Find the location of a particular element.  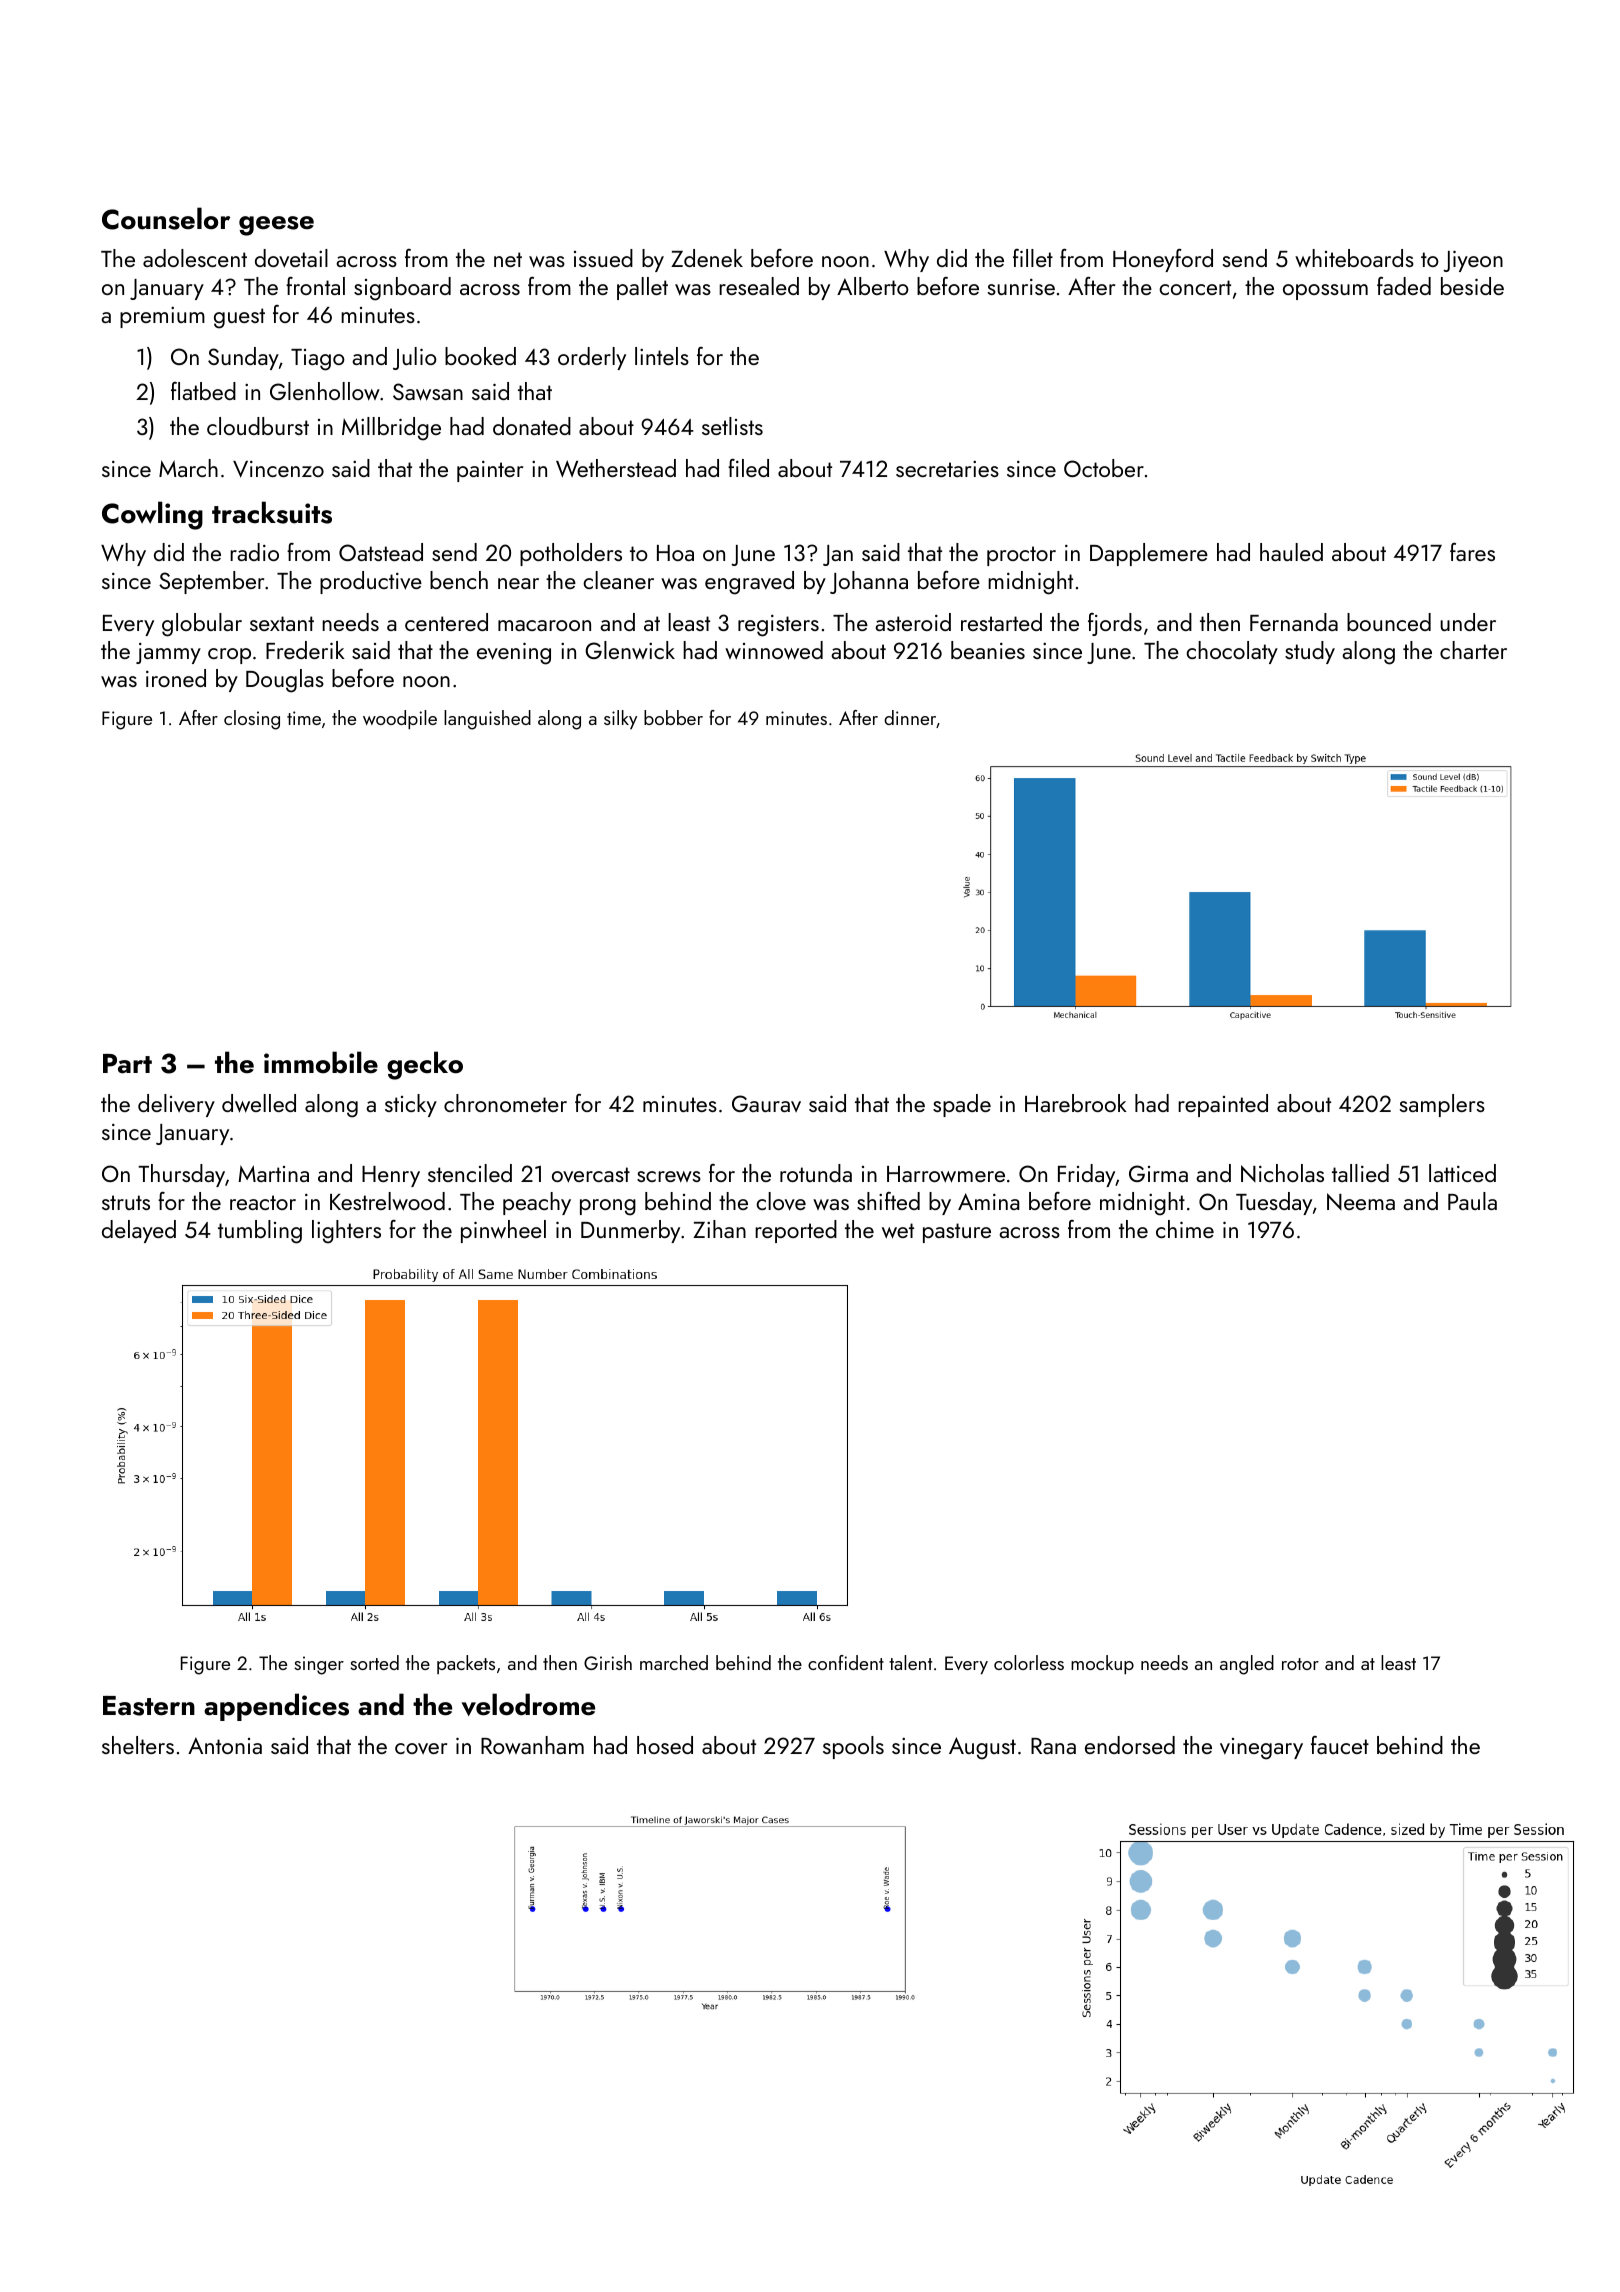

confident is located at coordinates (846, 1662).
